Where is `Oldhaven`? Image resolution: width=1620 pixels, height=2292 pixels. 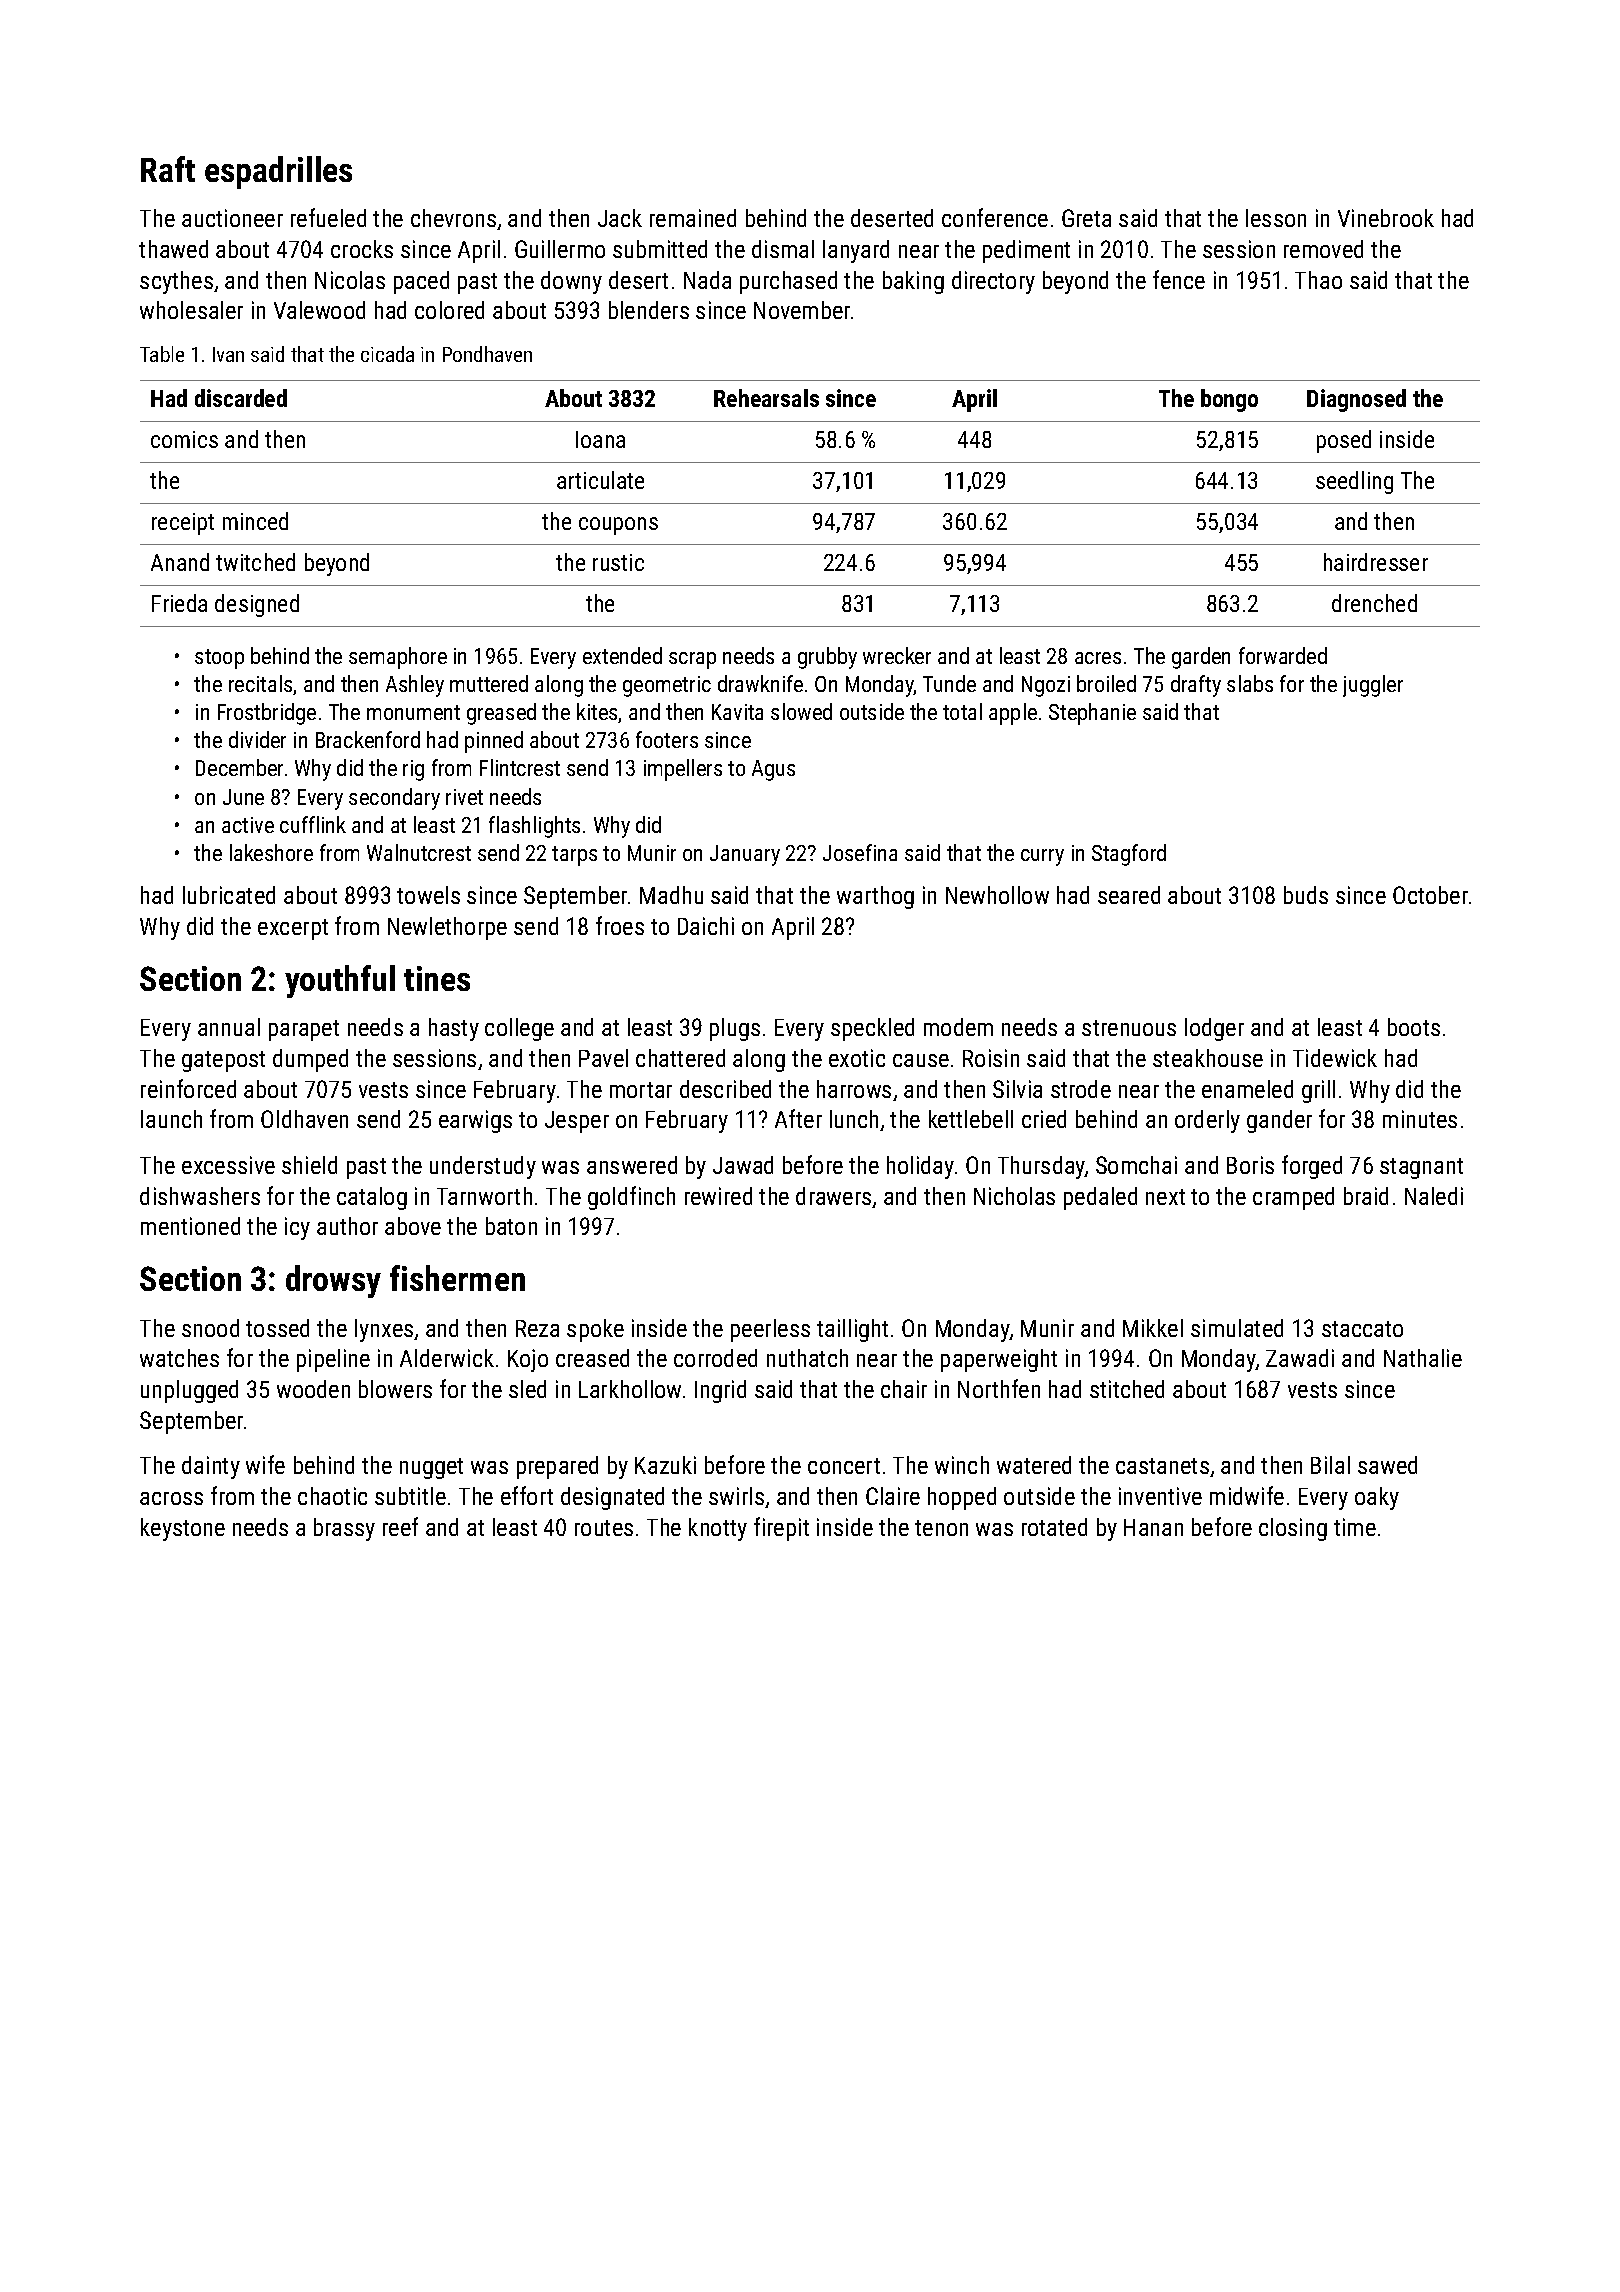
Oldhaven is located at coordinates (304, 1119).
